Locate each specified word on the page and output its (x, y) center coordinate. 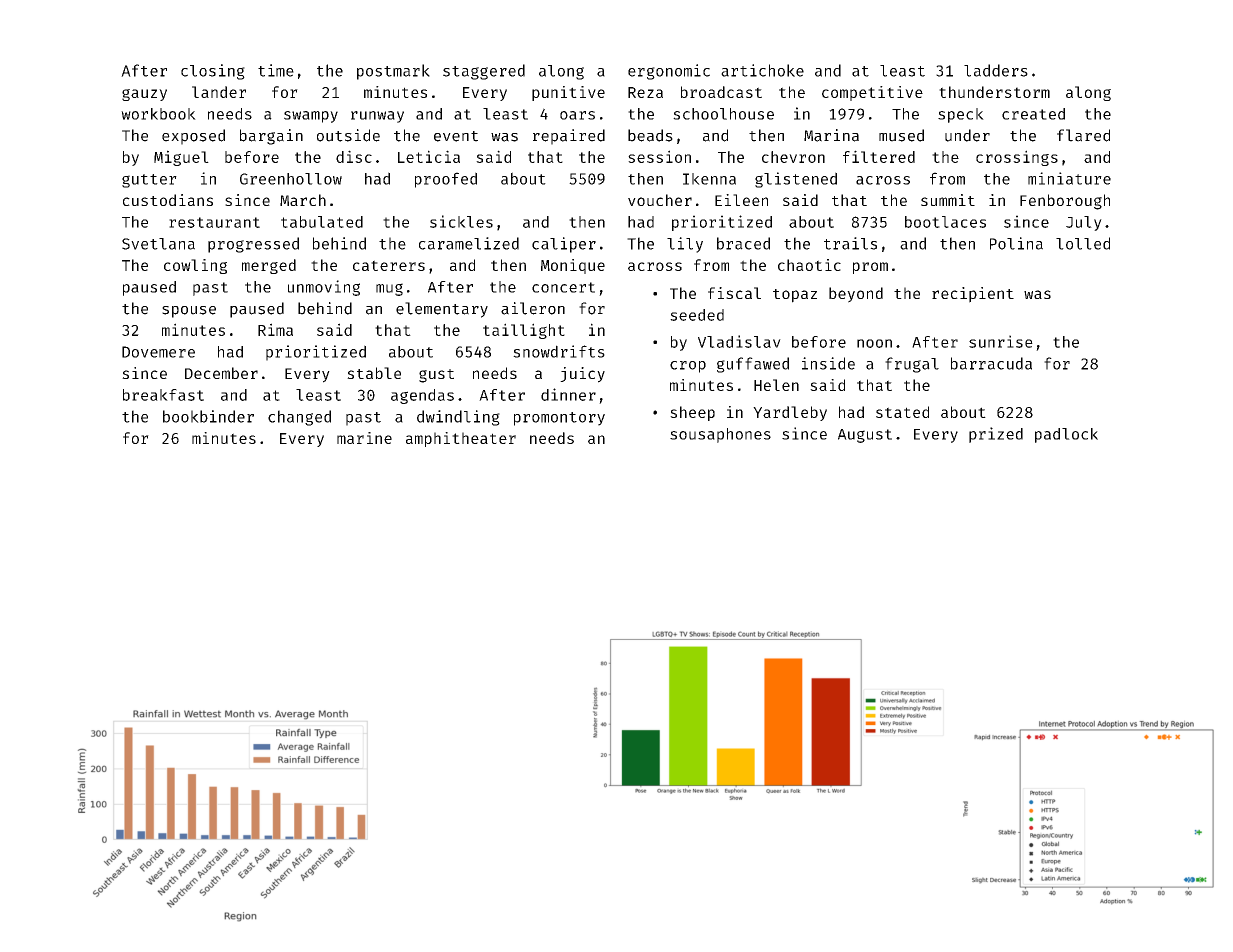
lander (219, 92)
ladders (996, 70)
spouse (189, 312)
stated (902, 412)
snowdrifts (559, 351)
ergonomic (669, 72)
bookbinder (208, 416)
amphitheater (461, 439)
